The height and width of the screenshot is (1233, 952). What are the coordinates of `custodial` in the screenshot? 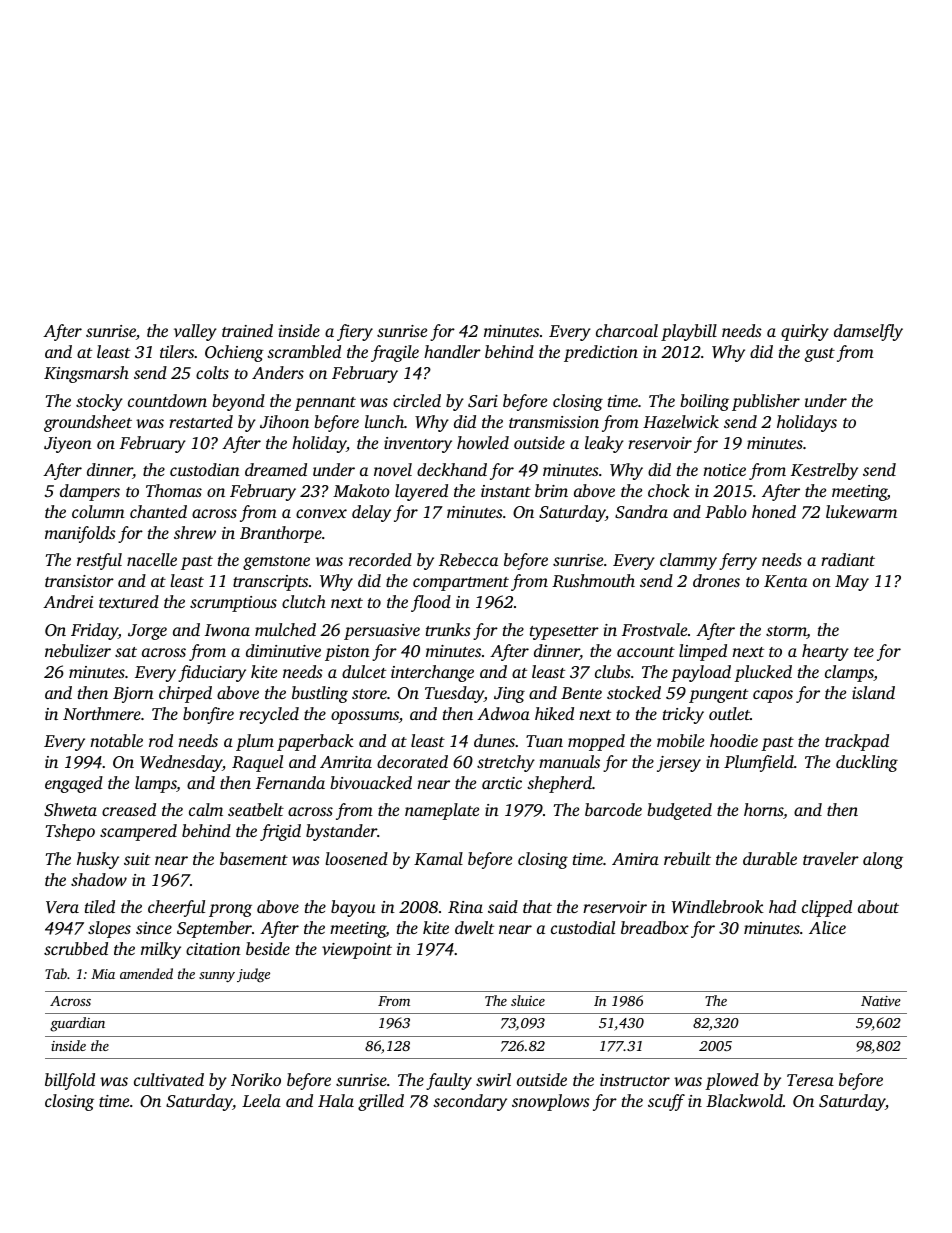 It's located at (583, 927).
